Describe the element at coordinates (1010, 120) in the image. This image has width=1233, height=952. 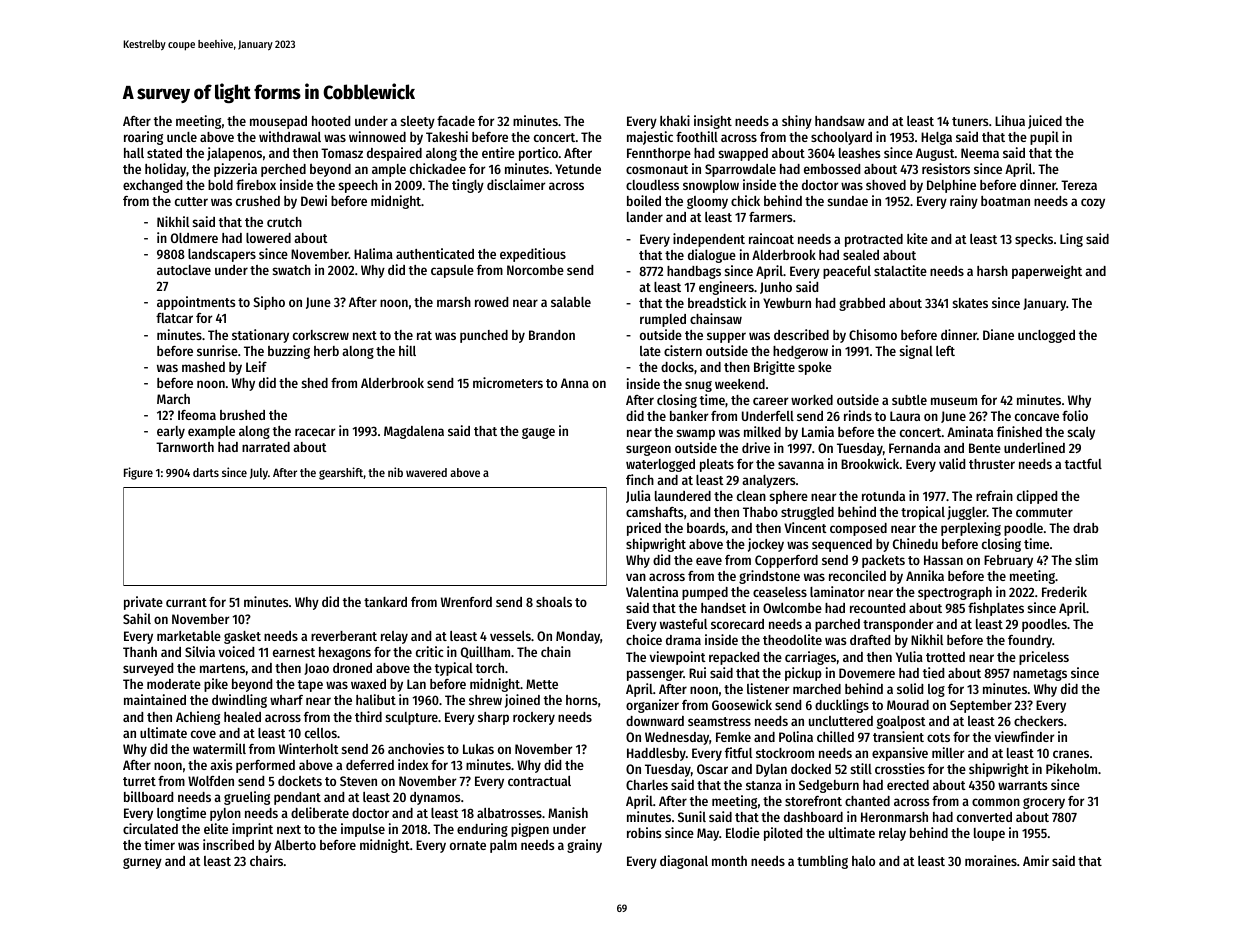
I see `Lihua` at that location.
